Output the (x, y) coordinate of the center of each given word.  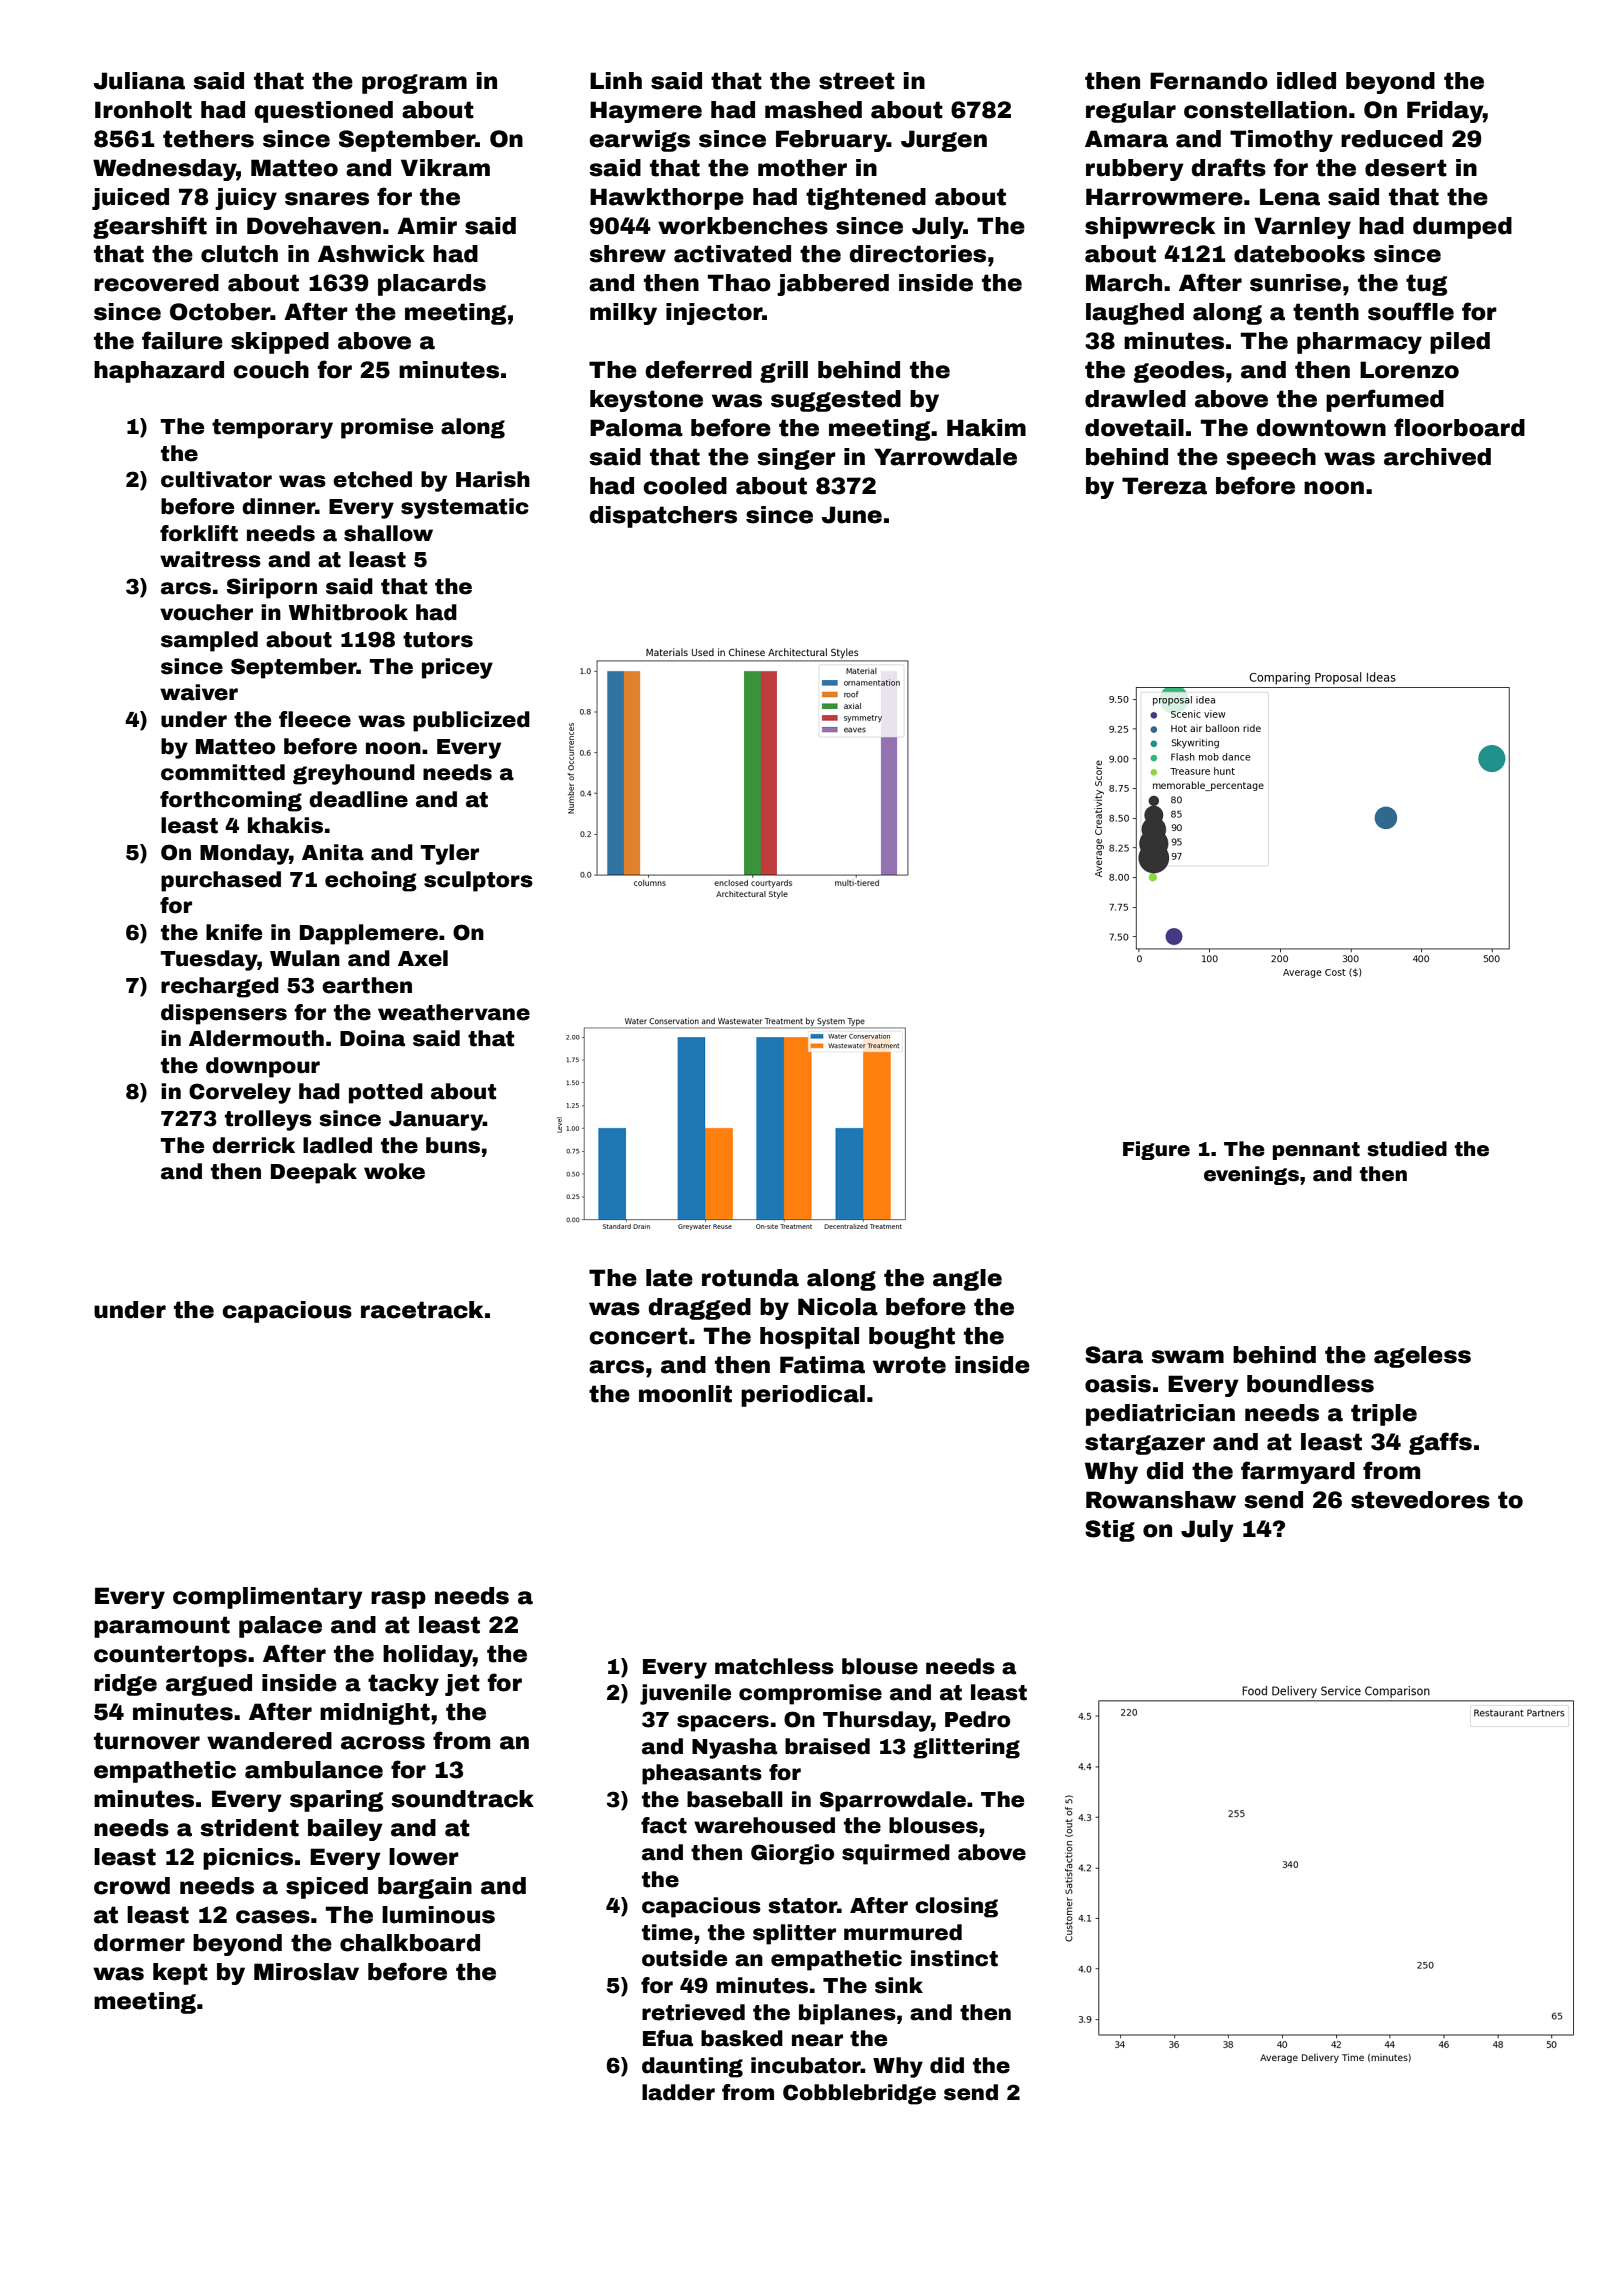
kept (180, 1974)
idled (1306, 81)
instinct (954, 1958)
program (414, 84)
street (857, 81)
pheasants (702, 1774)
